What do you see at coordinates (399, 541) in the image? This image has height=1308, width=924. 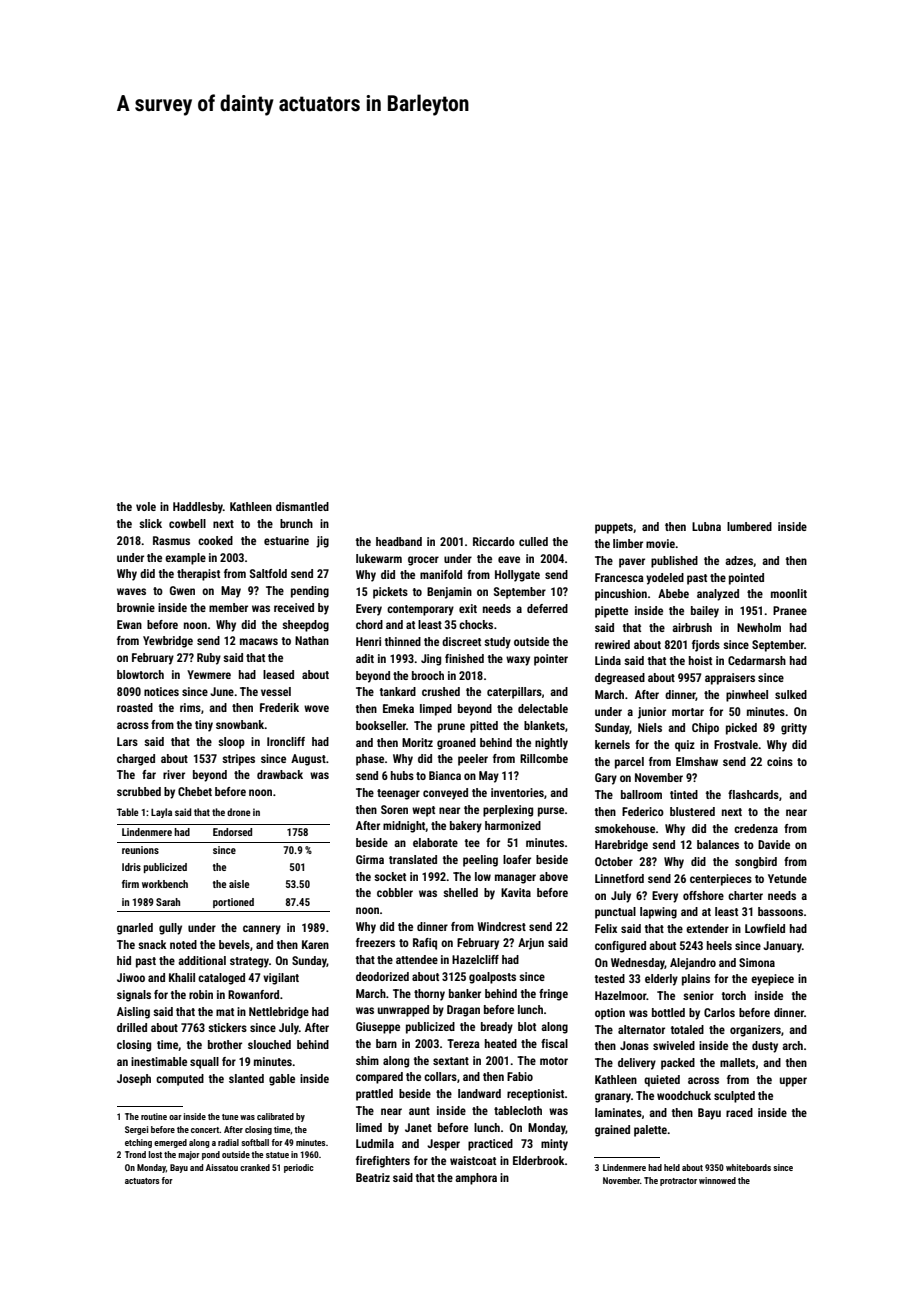 I see `headband` at bounding box center [399, 541].
